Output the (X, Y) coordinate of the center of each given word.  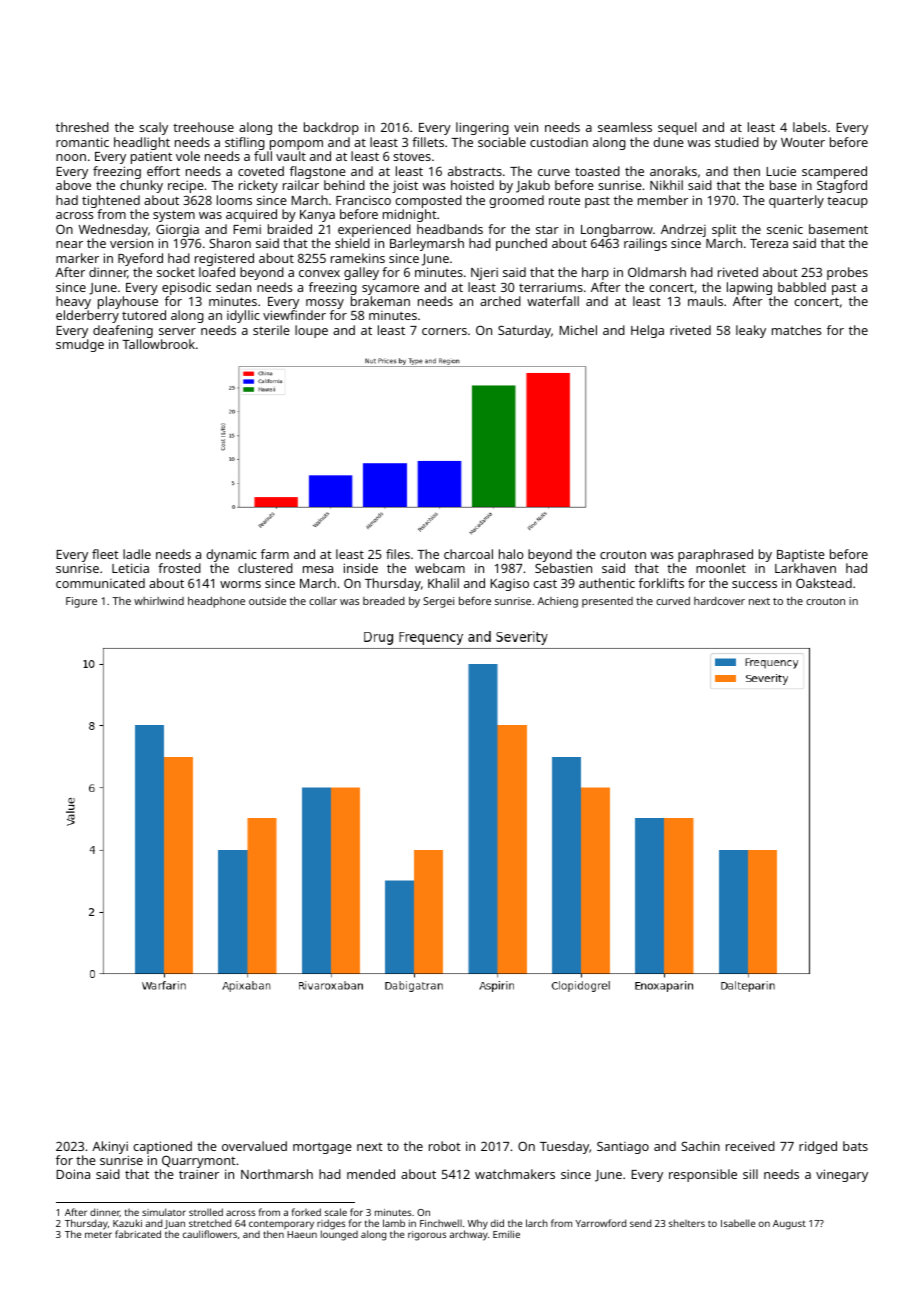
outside (267, 601)
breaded (384, 601)
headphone (216, 602)
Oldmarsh (657, 272)
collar (323, 601)
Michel (578, 330)
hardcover (719, 601)
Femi (247, 229)
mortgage (322, 1148)
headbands (450, 229)
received (750, 1146)
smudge (80, 345)
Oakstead (824, 583)
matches (796, 330)
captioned (162, 1147)
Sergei (438, 602)
